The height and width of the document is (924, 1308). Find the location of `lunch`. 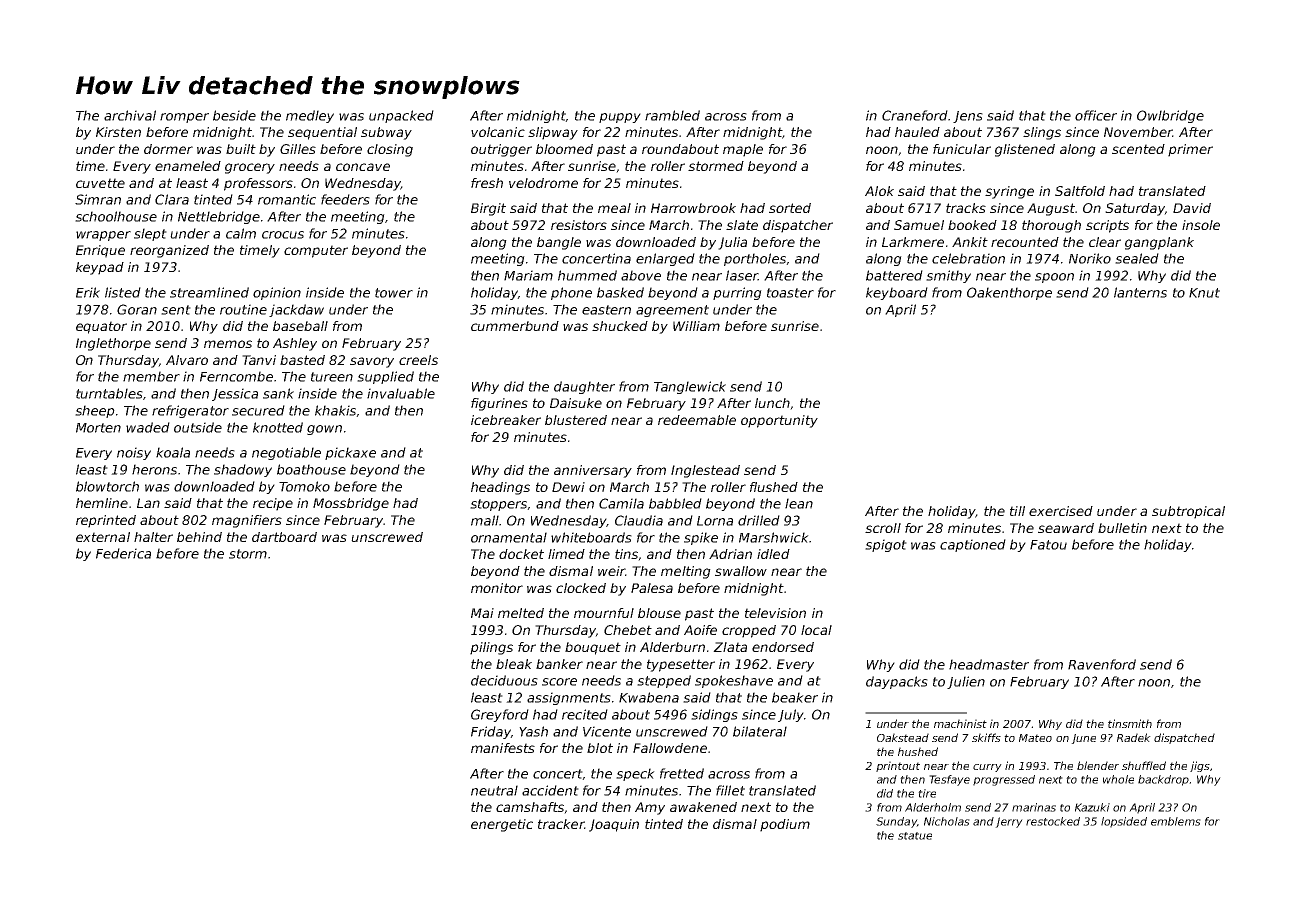

lunch is located at coordinates (772, 403).
